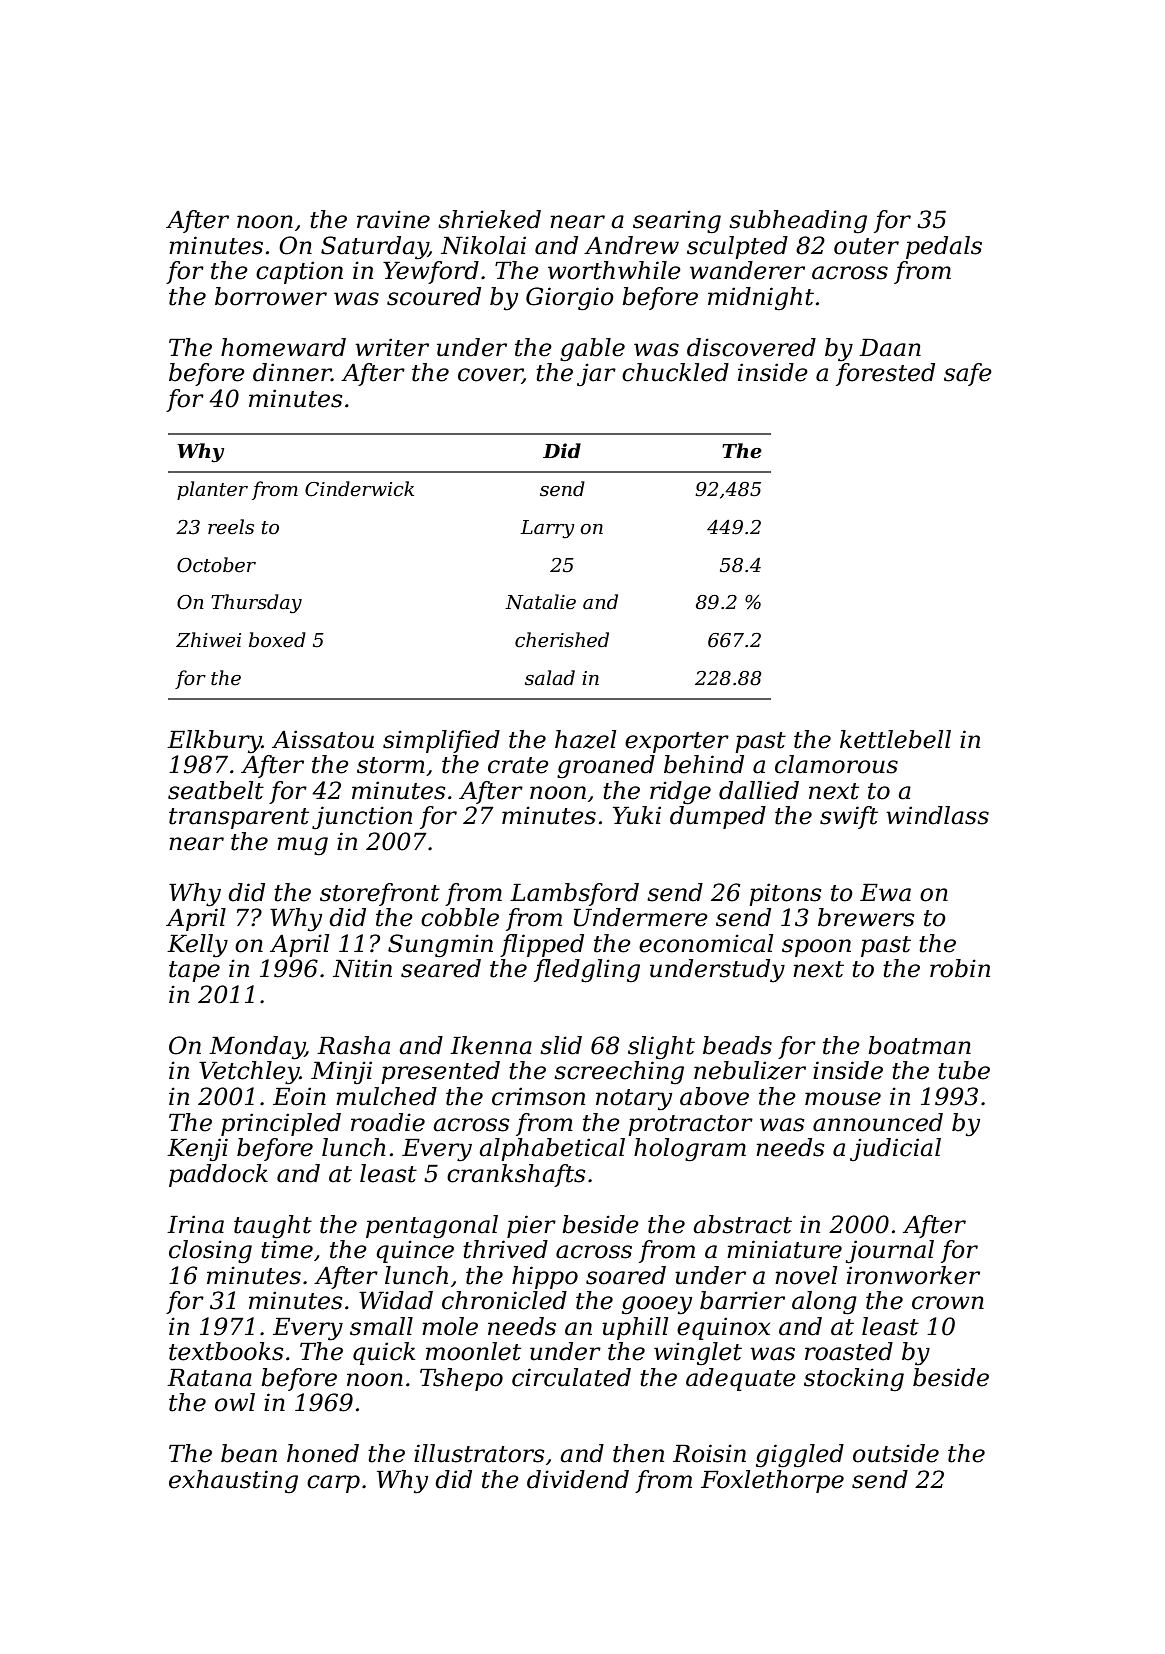 Image resolution: width=1165 pixels, height=1654 pixels. What do you see at coordinates (919, 1045) in the screenshot?
I see `boatman` at bounding box center [919, 1045].
